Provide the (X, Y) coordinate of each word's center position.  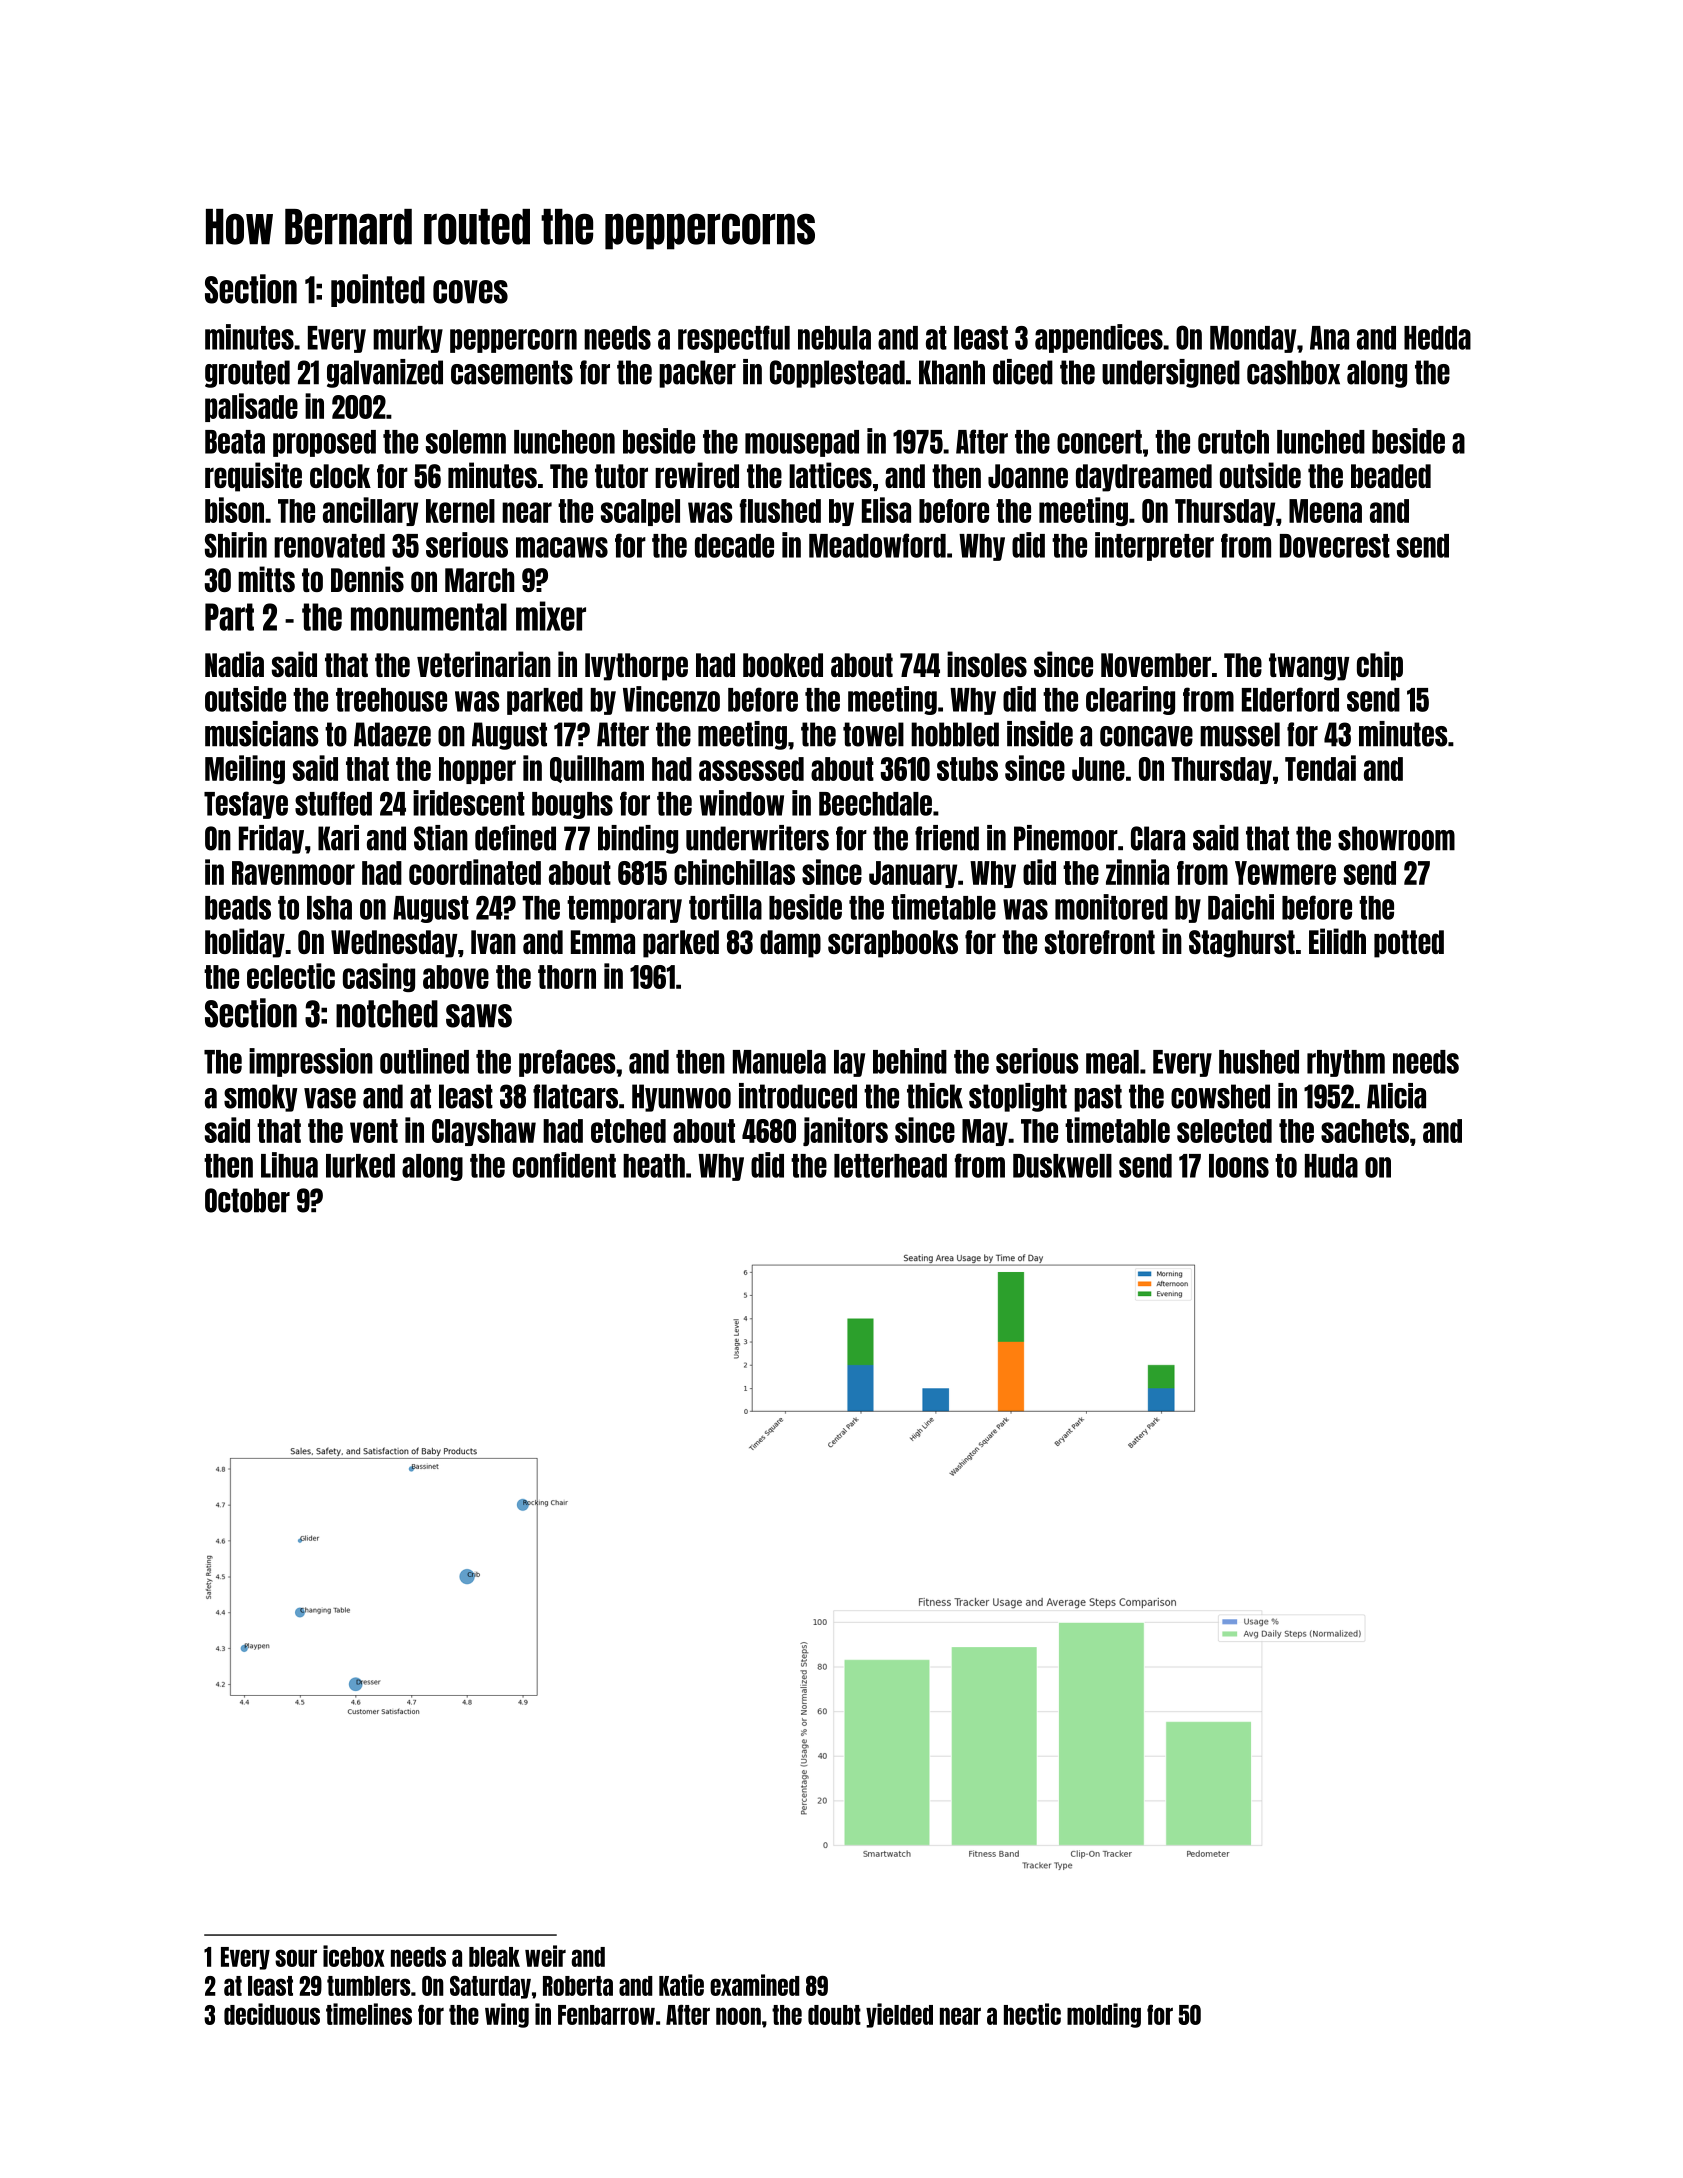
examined (755, 1985)
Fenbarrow (606, 2015)
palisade (251, 407)
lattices (830, 475)
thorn (567, 977)
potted (1409, 944)
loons (1239, 1166)
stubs (967, 769)
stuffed (333, 803)
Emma (603, 942)
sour (296, 1958)
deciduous (272, 2014)
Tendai (1320, 768)
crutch (1233, 442)
